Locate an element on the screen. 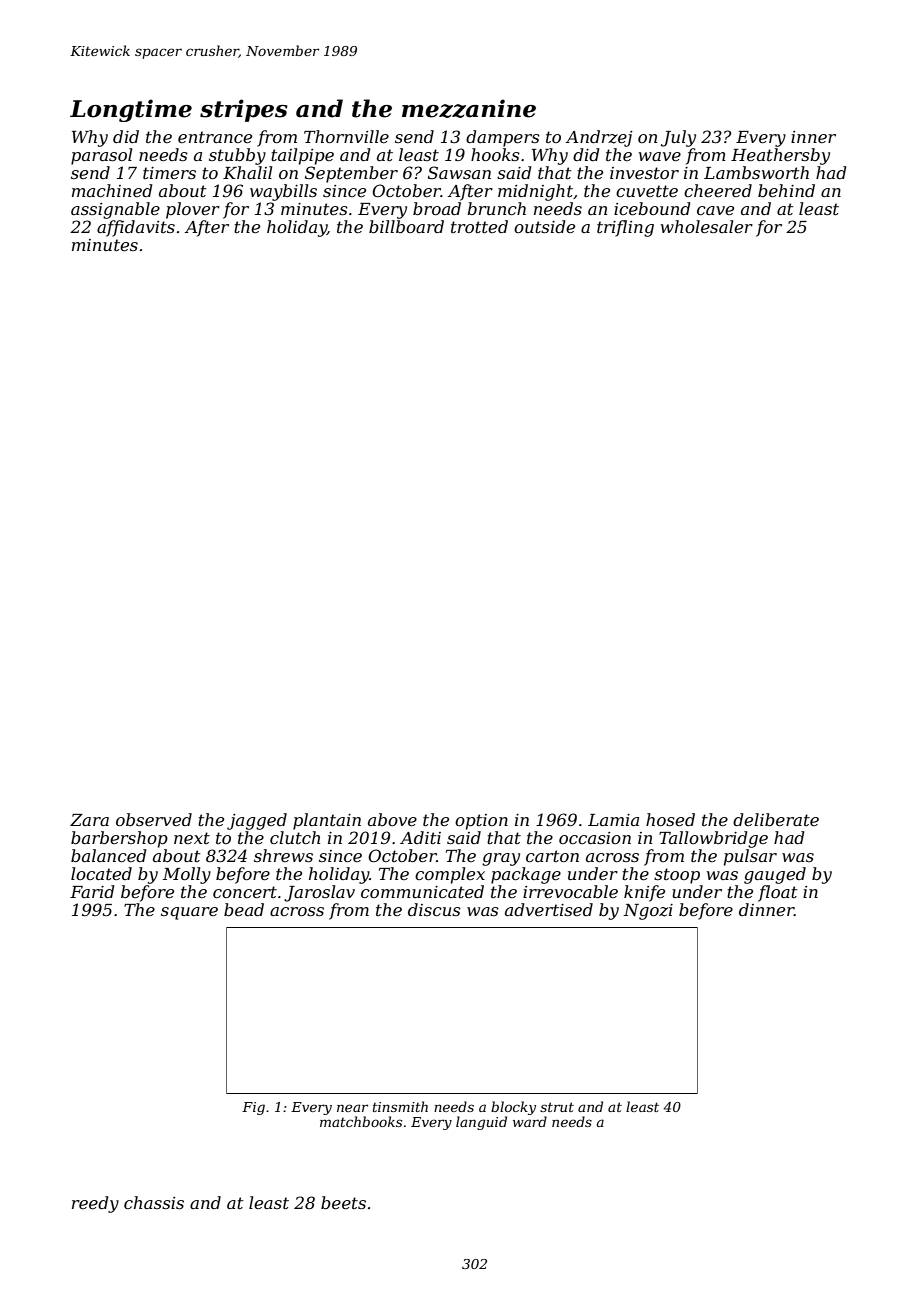 The width and height of the screenshot is (924, 1308). Heathersby is located at coordinates (780, 156).
